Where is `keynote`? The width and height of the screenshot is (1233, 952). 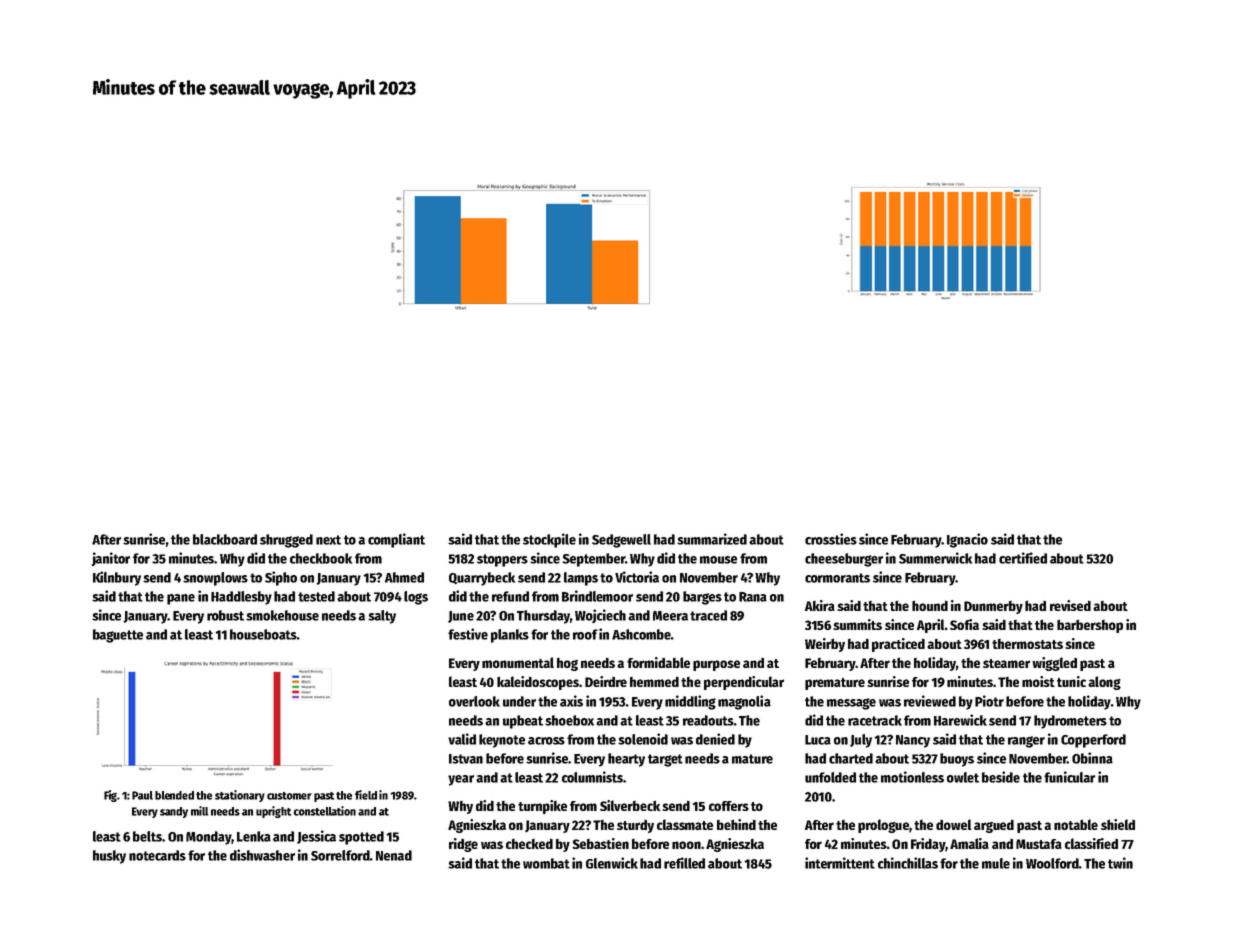
keynote is located at coordinates (502, 741).
